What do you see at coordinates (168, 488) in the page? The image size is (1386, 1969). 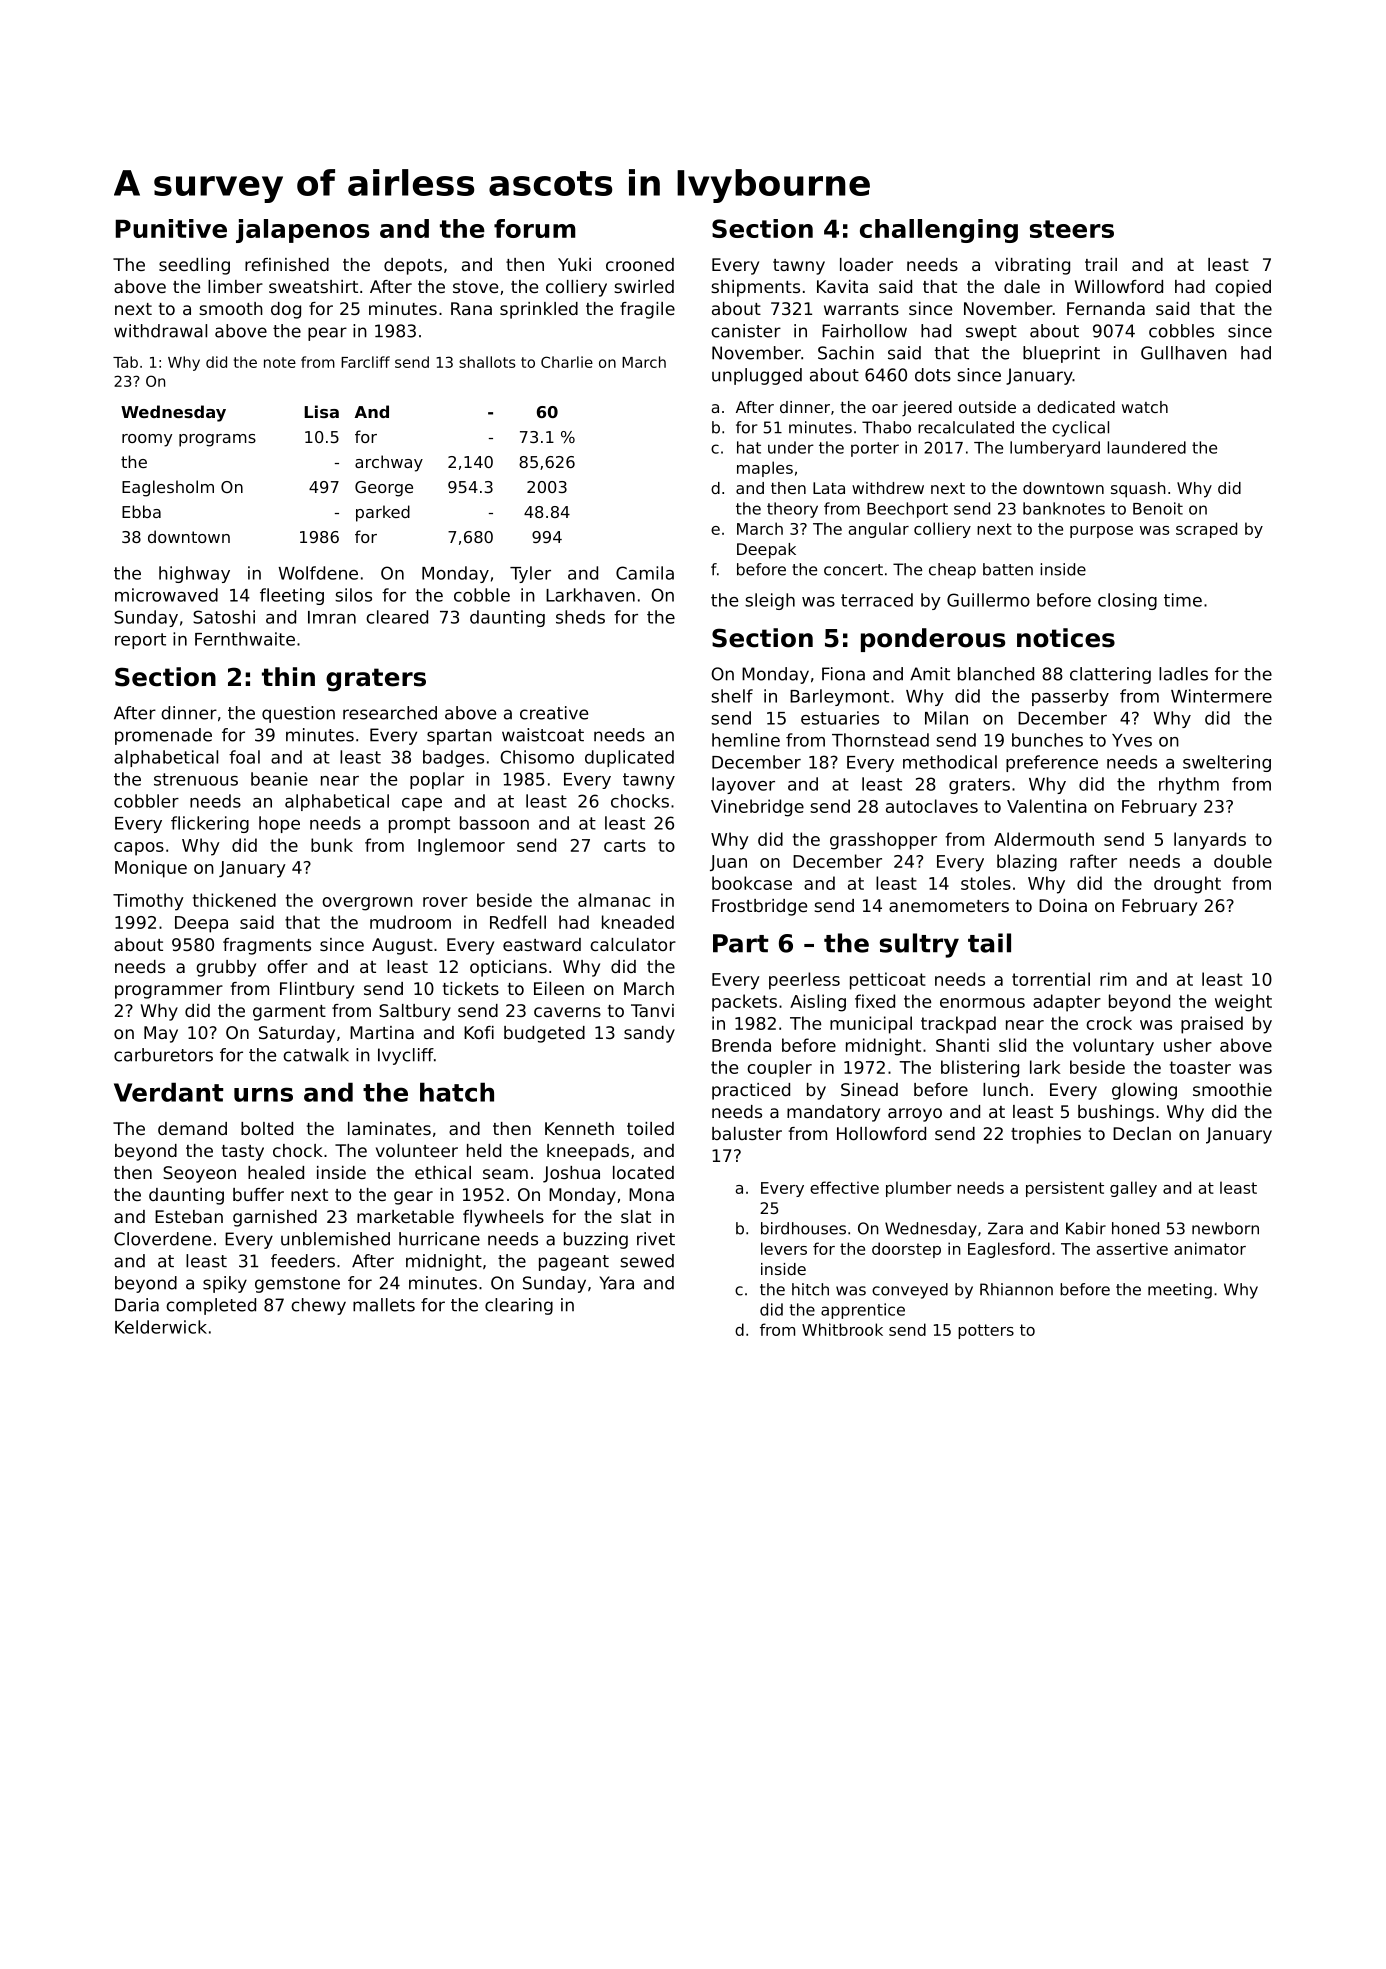 I see `Eaglesholm` at bounding box center [168, 488].
